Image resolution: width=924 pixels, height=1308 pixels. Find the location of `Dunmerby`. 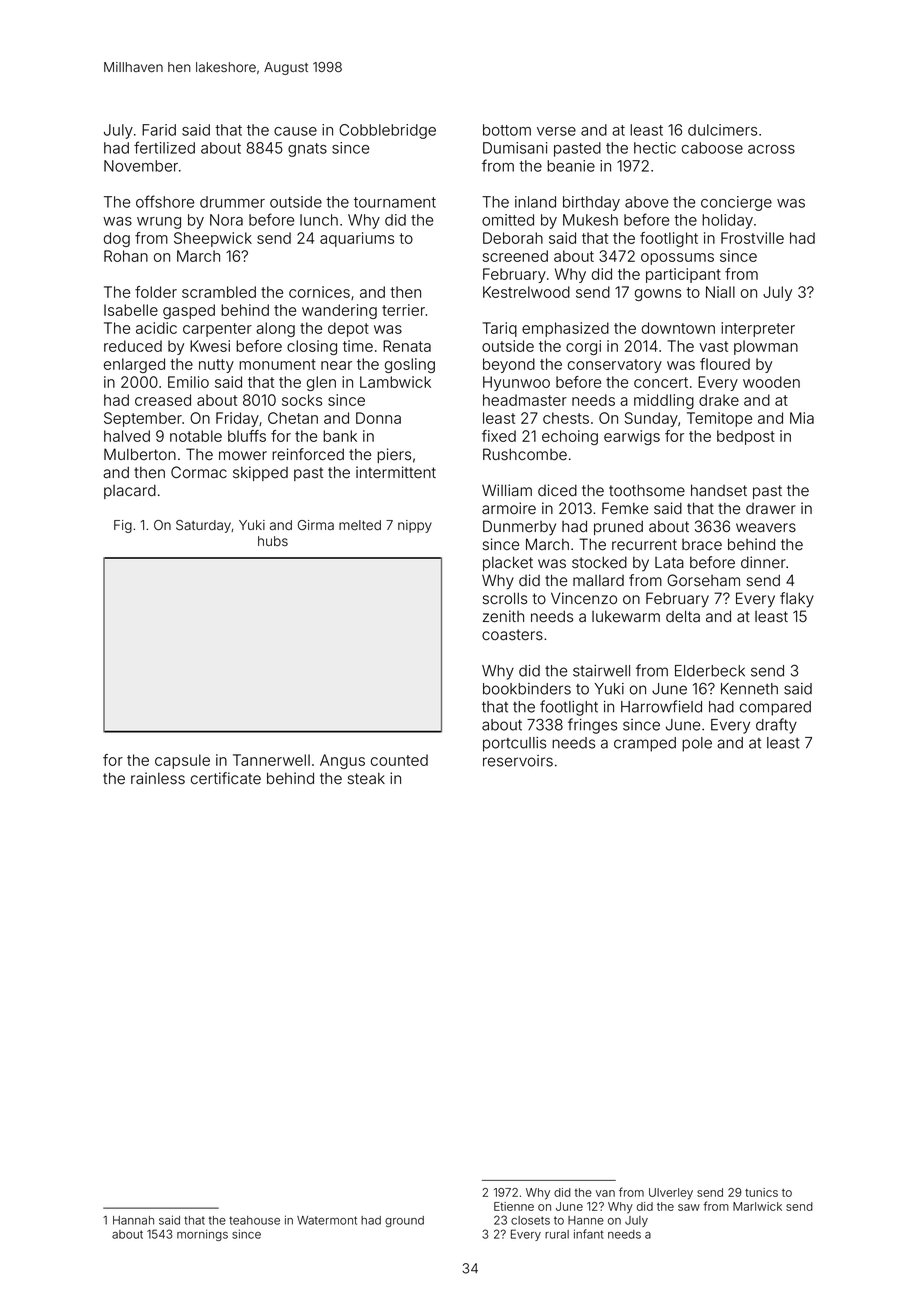

Dunmerby is located at coordinates (519, 528).
